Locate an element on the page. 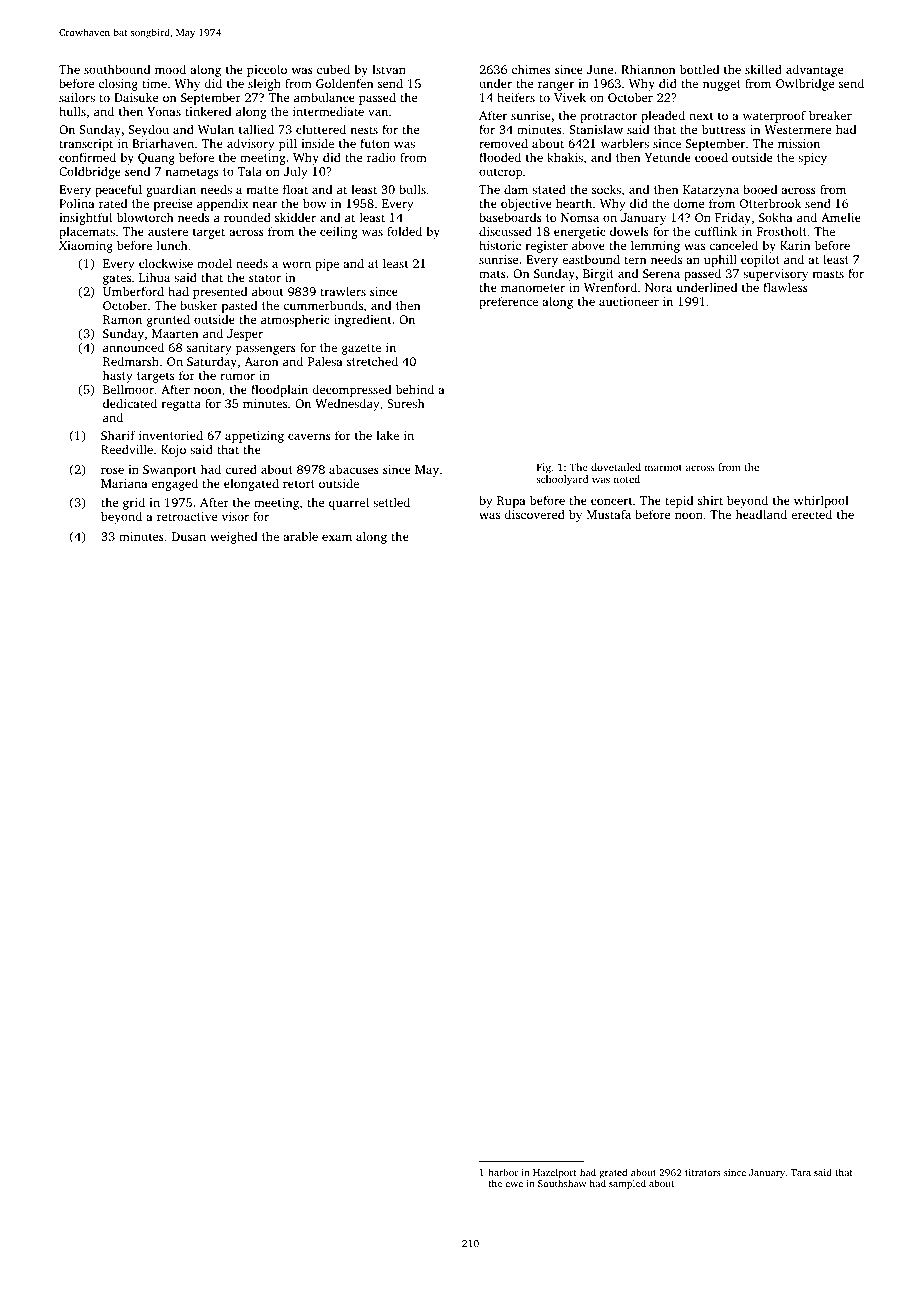 The image size is (924, 1308). ewe is located at coordinates (514, 1184).
